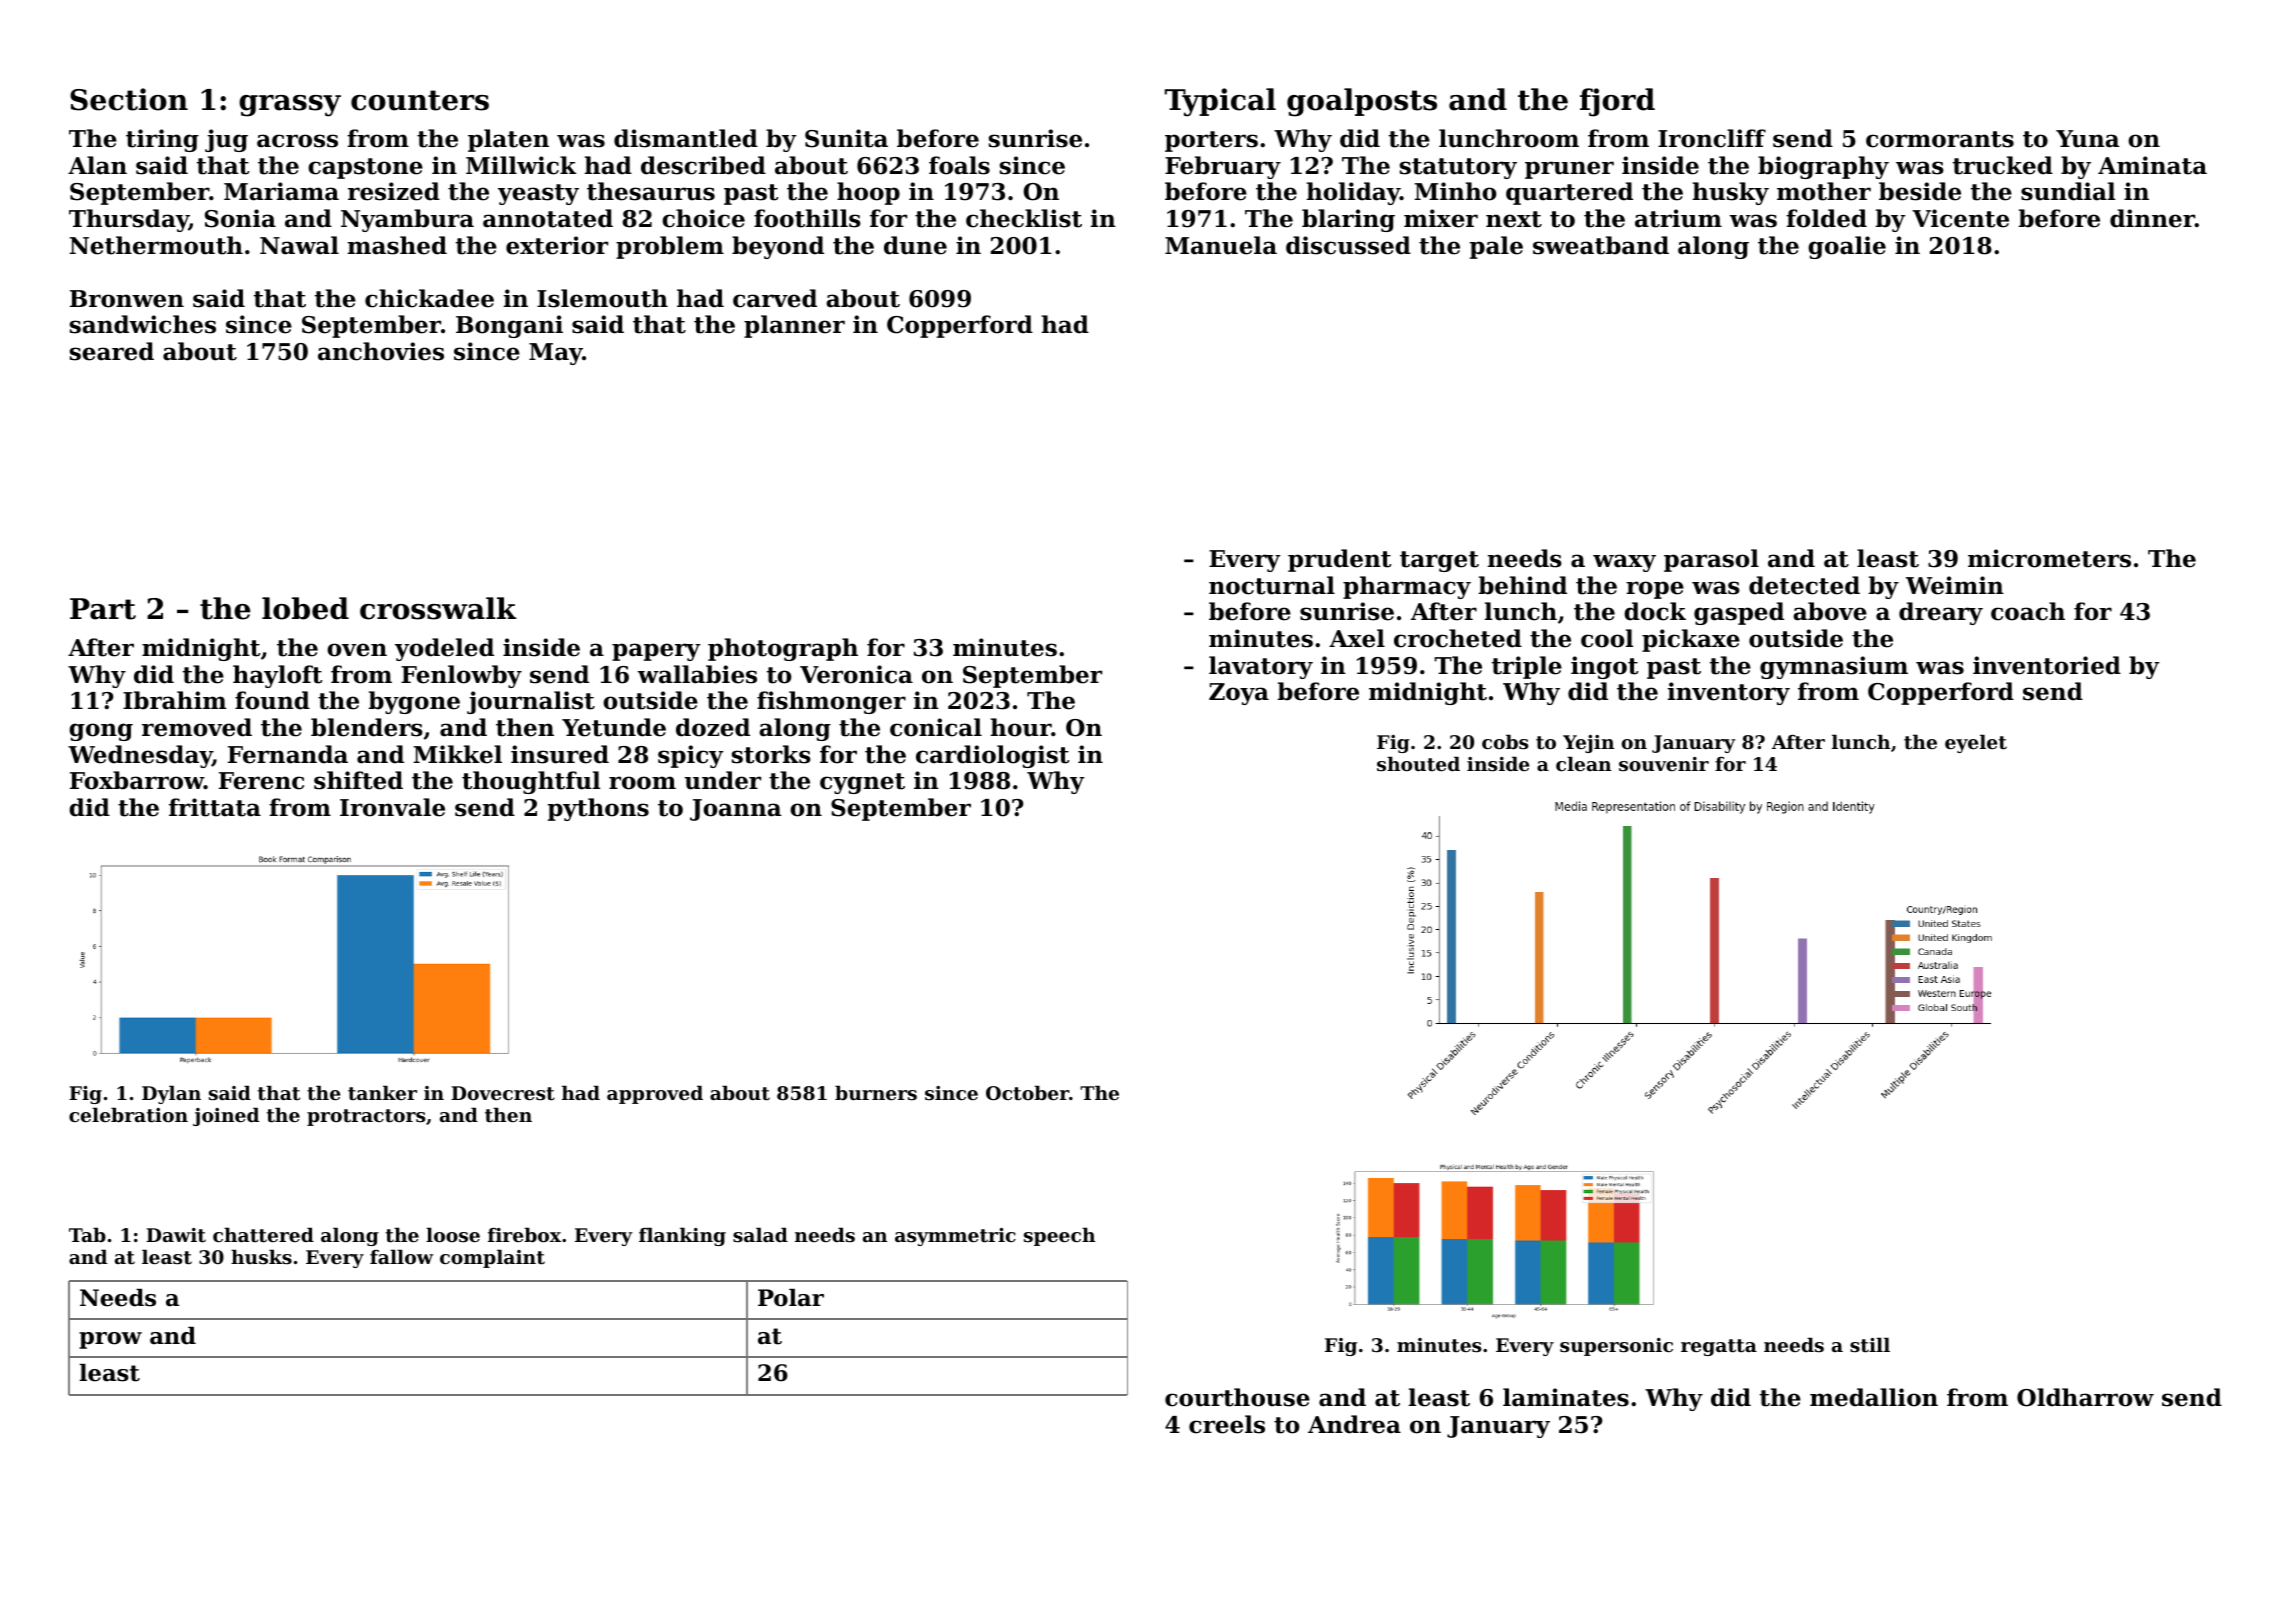 The width and height of the image is (2292, 1620). Describe the element at coordinates (1870, 1345) in the image. I see `still` at that location.
